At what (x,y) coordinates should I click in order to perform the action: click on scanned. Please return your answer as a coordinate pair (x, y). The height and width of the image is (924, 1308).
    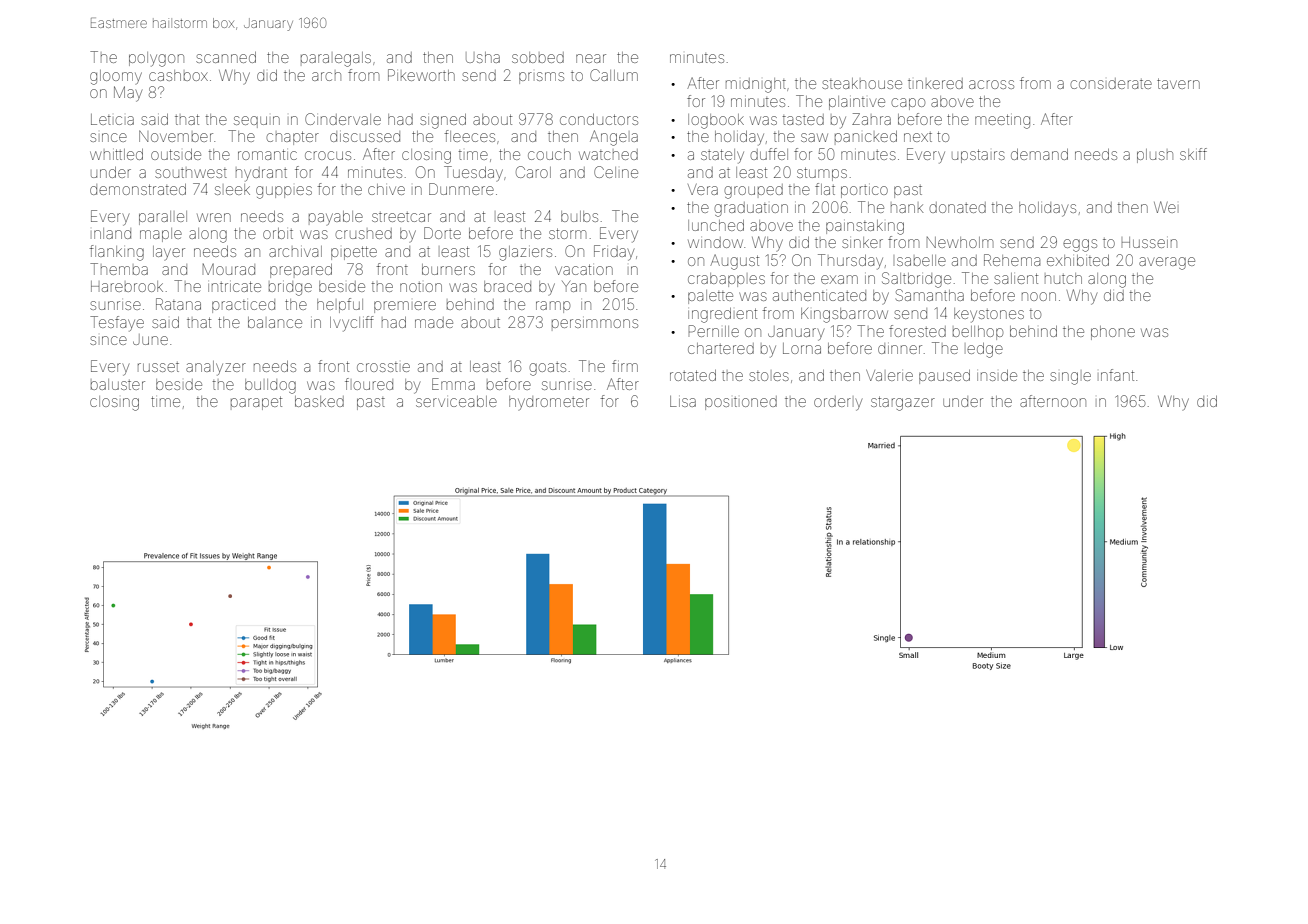
    Looking at the image, I should click on (226, 57).
